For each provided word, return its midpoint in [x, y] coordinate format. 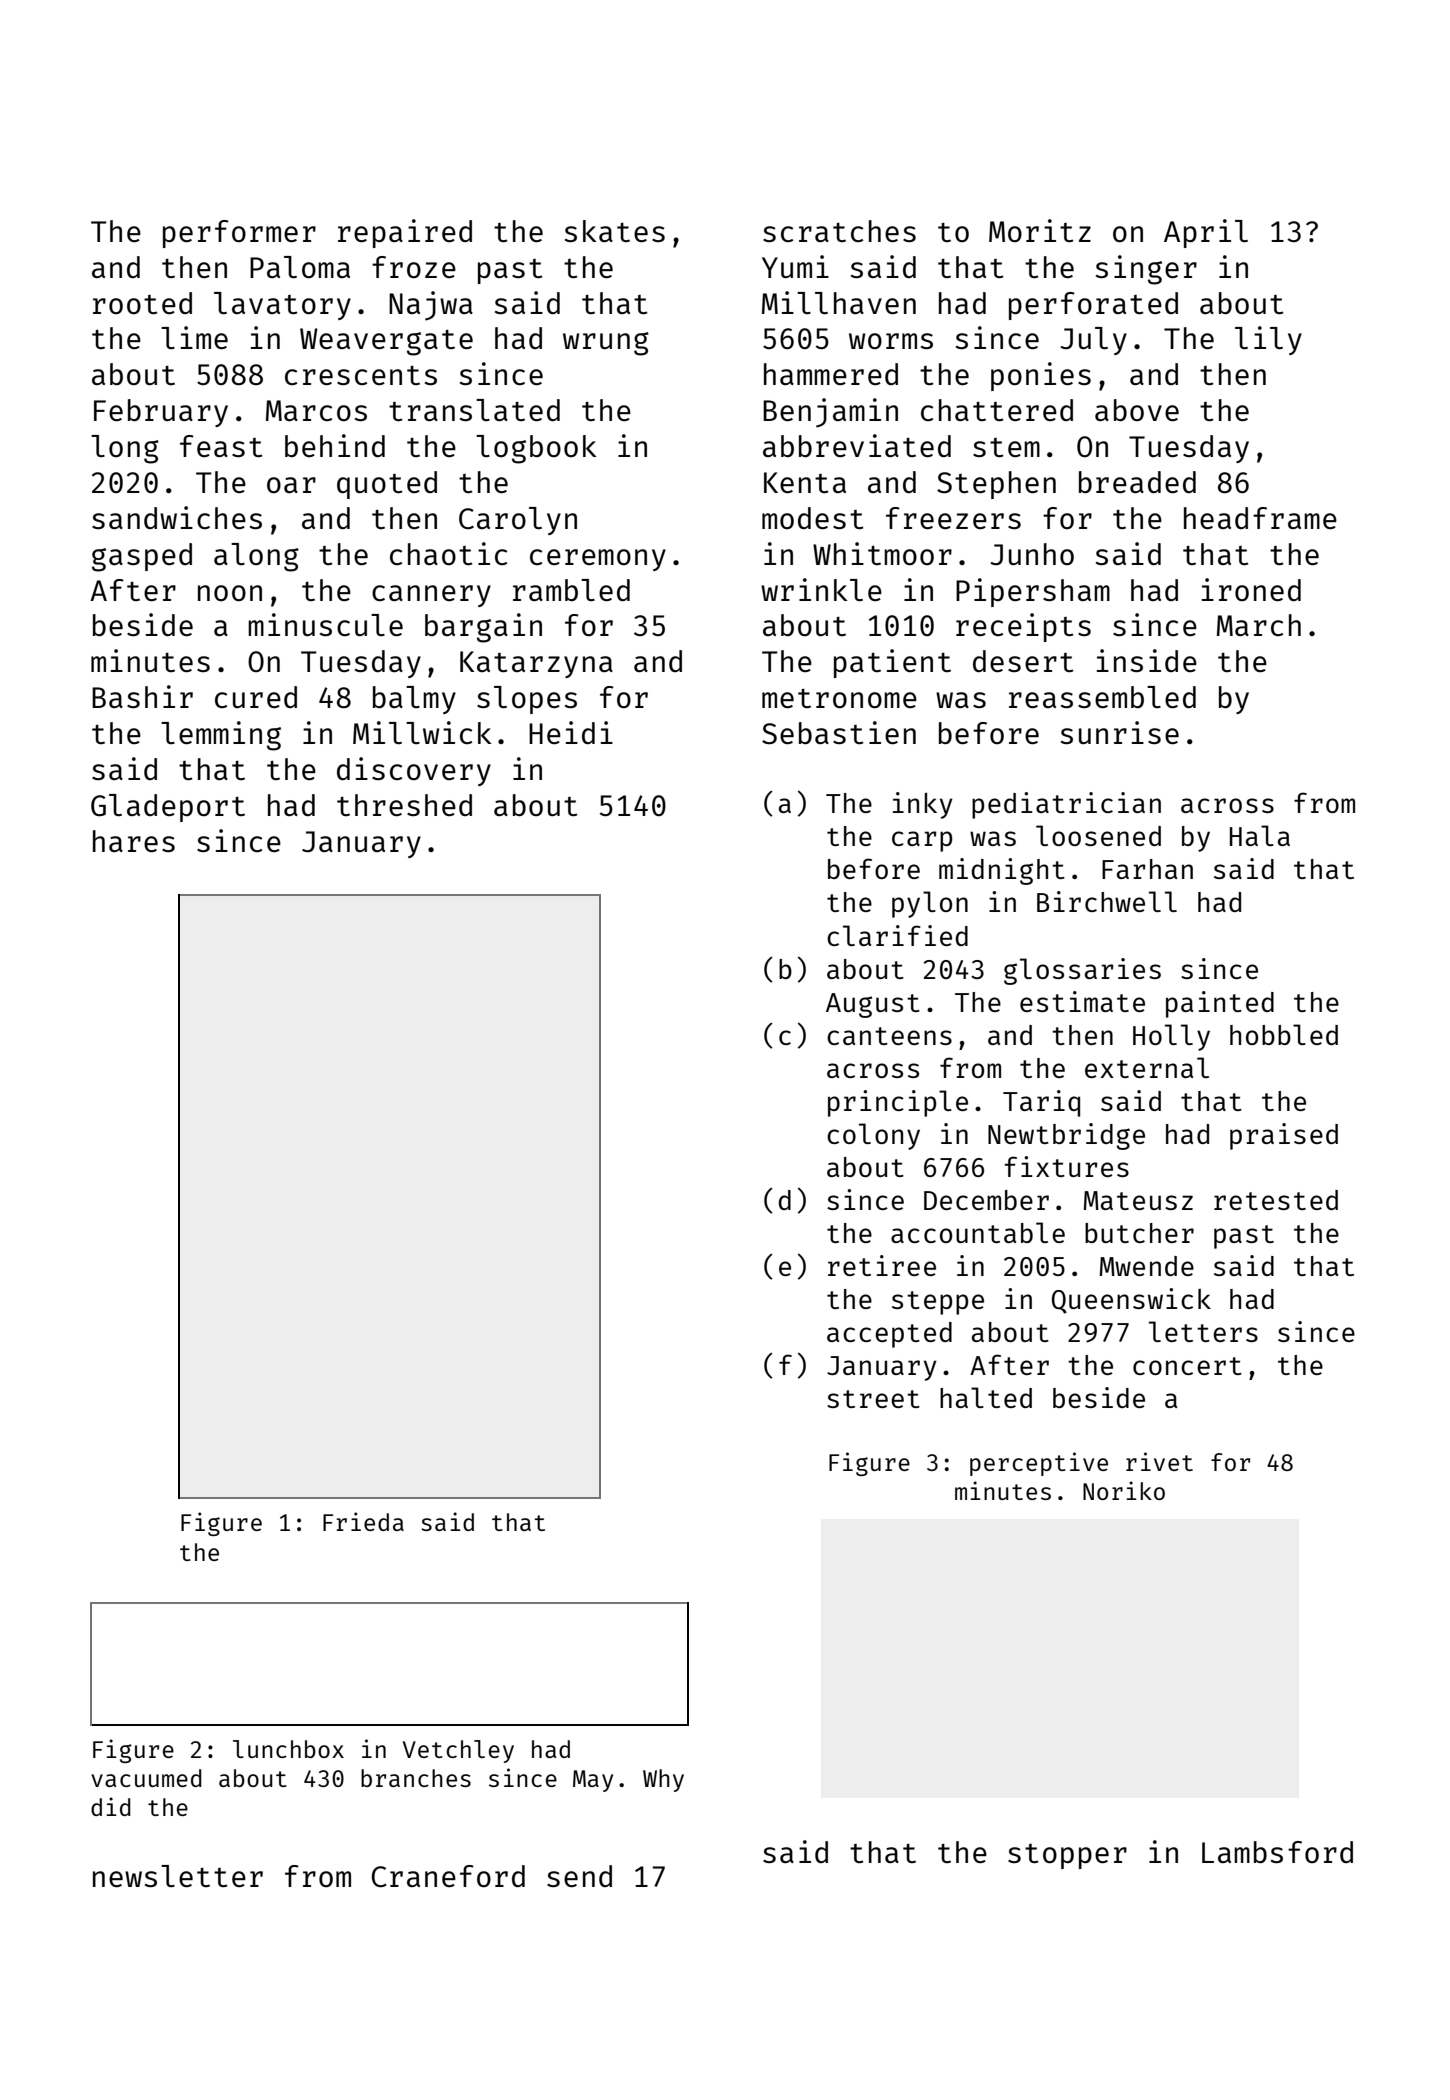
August [873, 1005]
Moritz [1040, 230]
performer [239, 234]
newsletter [178, 1876]
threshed [404, 805]
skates [615, 231]
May [593, 1781]
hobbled [1284, 1034]
